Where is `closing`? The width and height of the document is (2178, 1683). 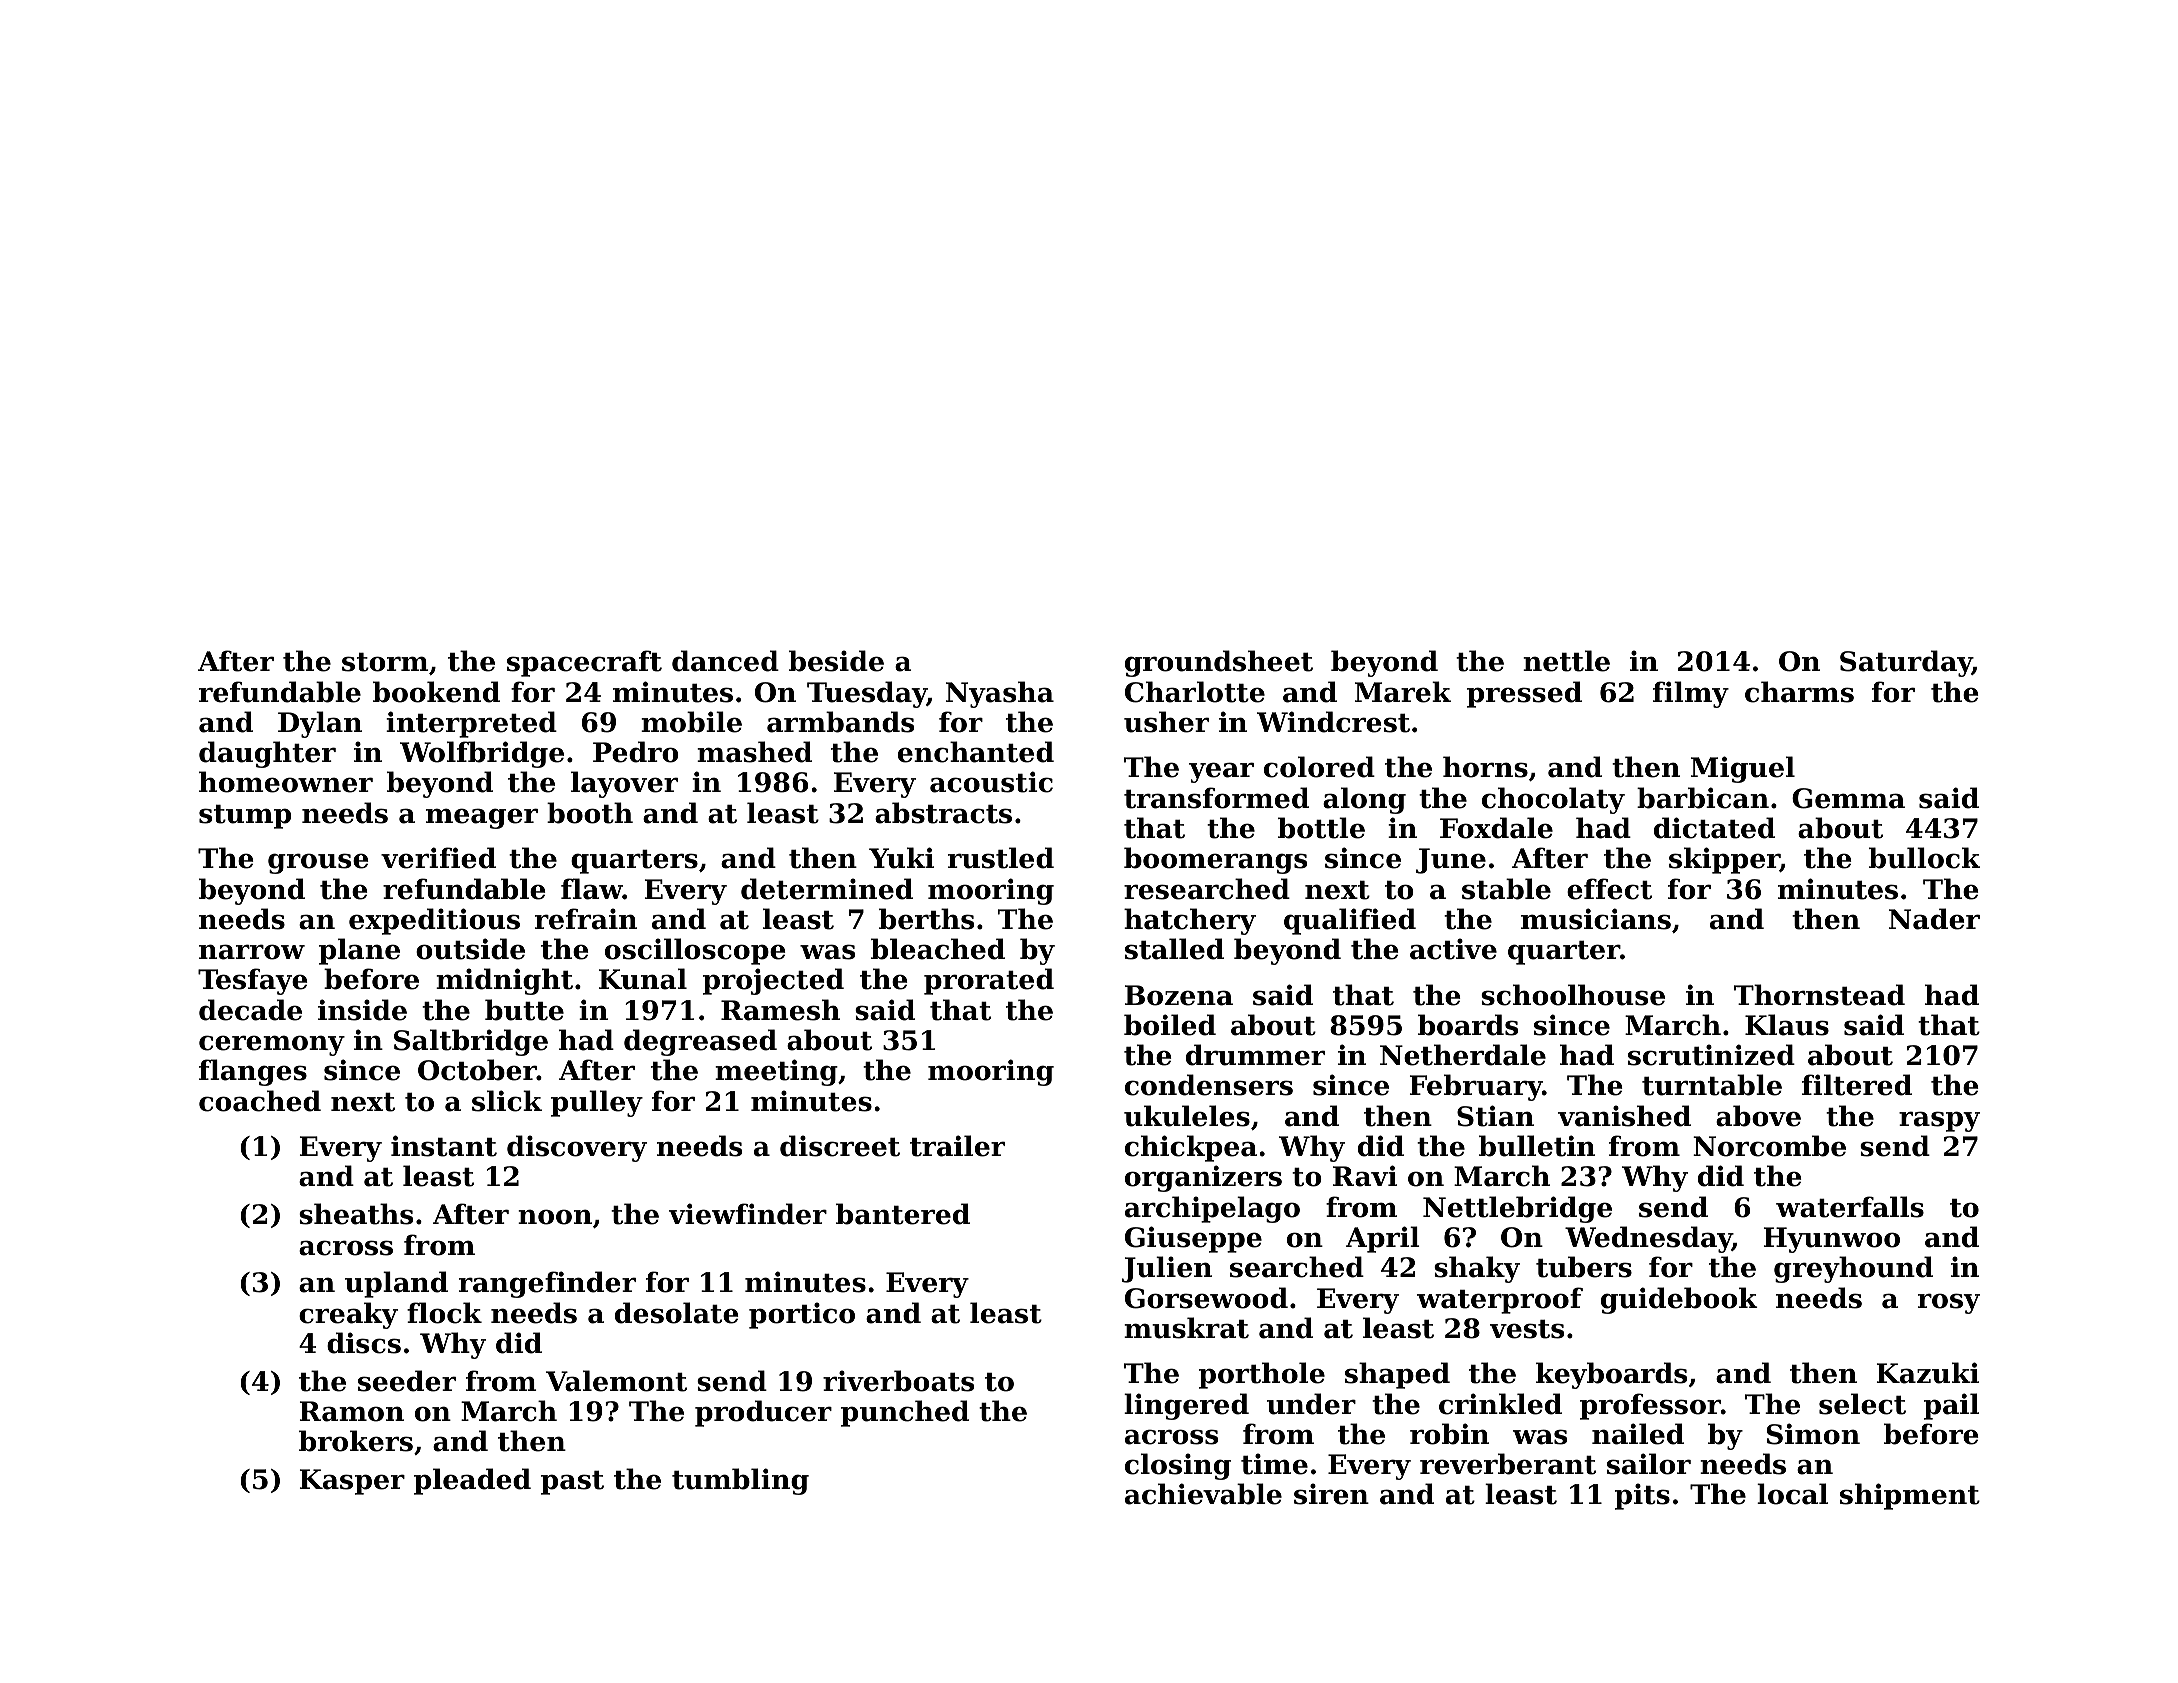 closing is located at coordinates (1178, 1466).
